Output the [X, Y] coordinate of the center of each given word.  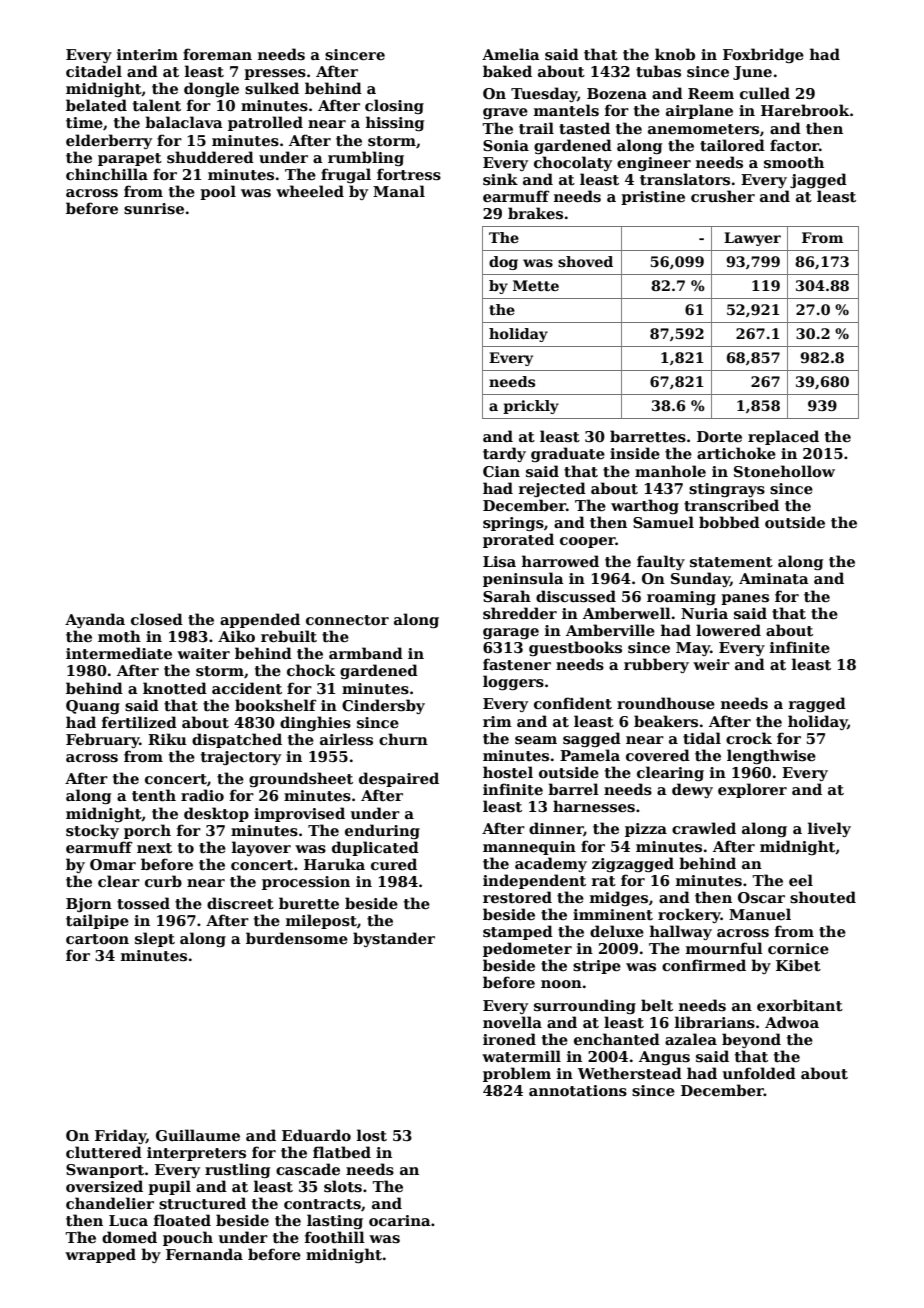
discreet [240, 903]
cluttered [104, 1152]
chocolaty [573, 163]
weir [711, 664]
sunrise [154, 208]
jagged [818, 180]
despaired [399, 779]
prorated [518, 540]
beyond [751, 1040]
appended [260, 620]
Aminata [774, 578]
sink [500, 179]
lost [372, 1135]
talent [157, 105]
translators [685, 179]
